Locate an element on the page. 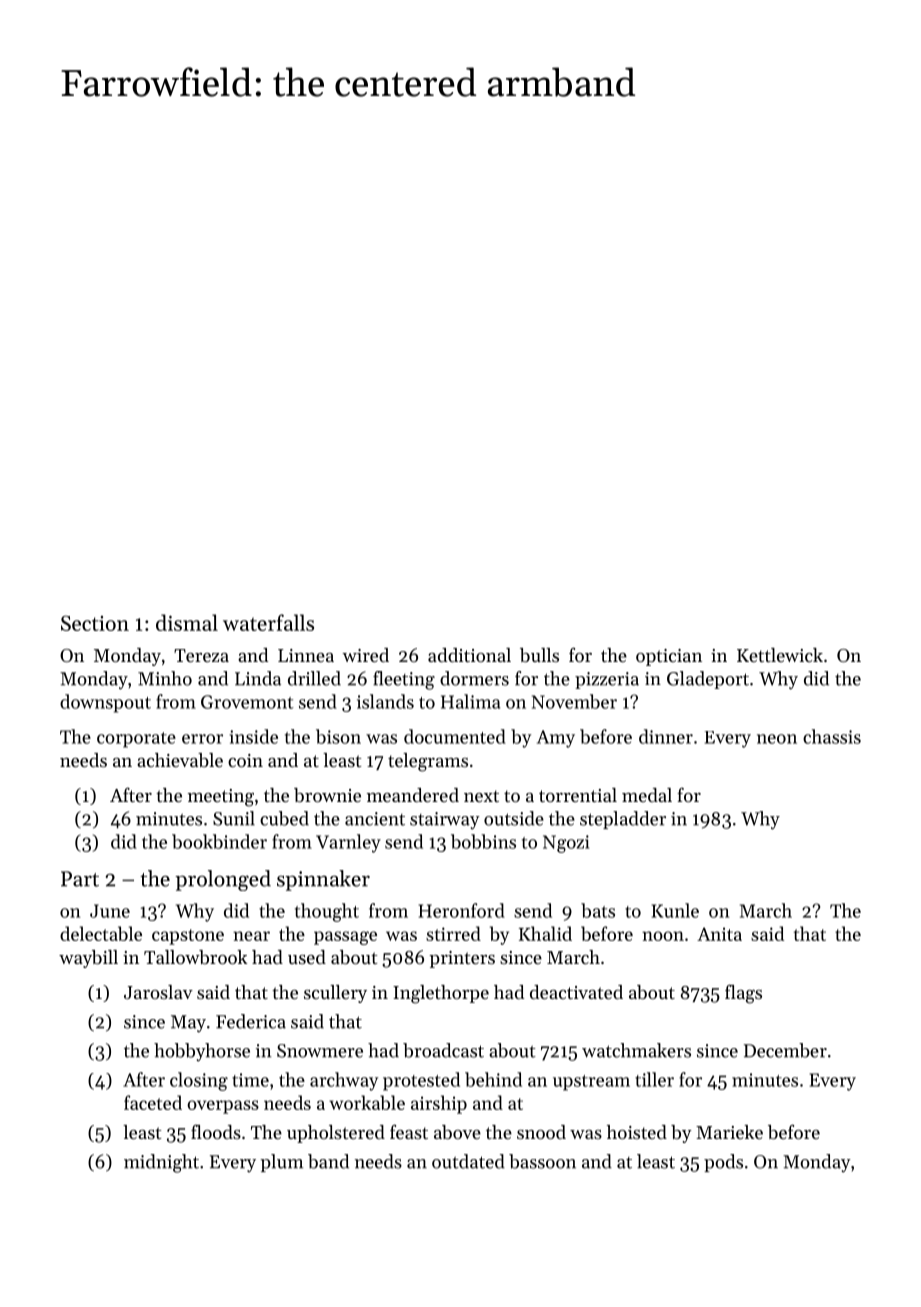  Kettlewick is located at coordinates (780, 655).
